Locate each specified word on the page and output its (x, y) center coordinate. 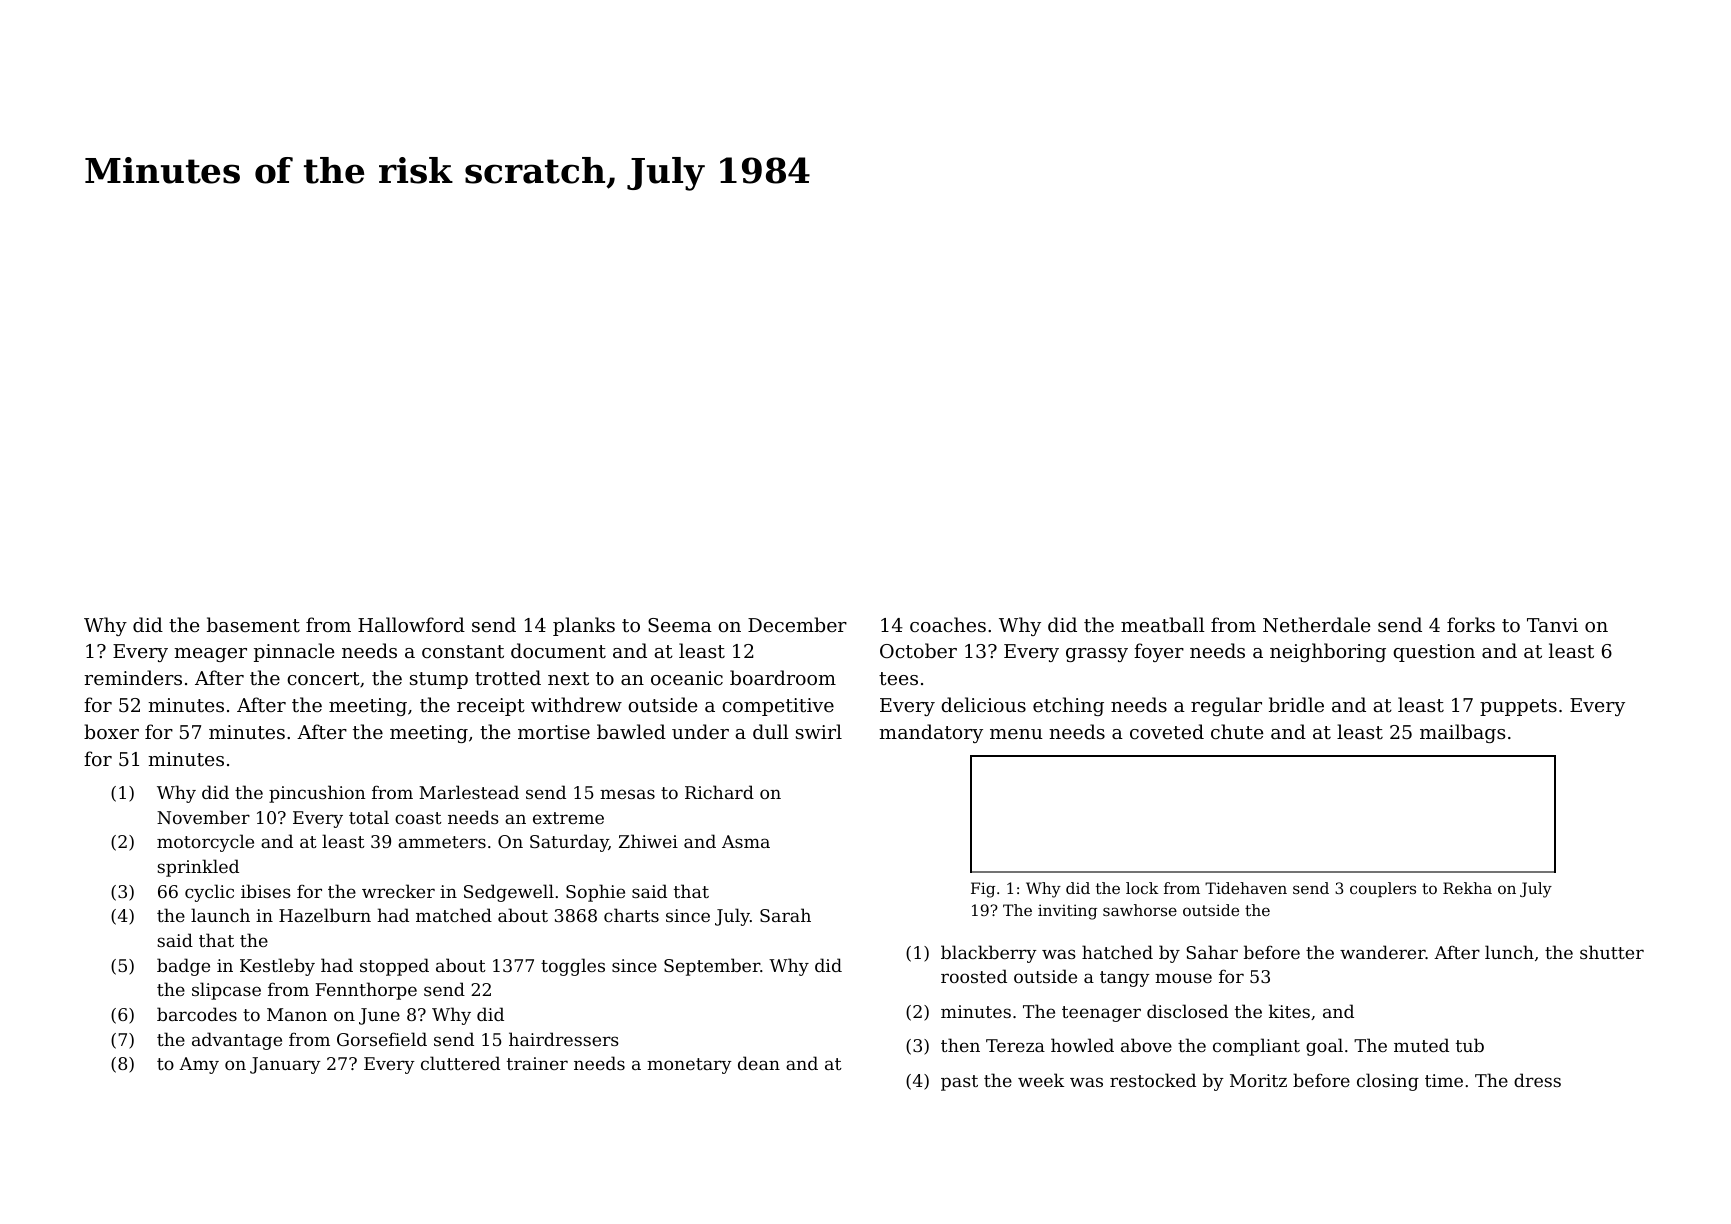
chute (1237, 731)
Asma (746, 841)
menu (1016, 734)
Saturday (569, 843)
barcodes (197, 1014)
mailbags (1463, 733)
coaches (948, 624)
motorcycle (205, 843)
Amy (199, 1065)
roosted (974, 976)
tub (1470, 1045)
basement (253, 624)
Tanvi (1552, 625)
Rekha (1467, 888)
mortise (554, 732)
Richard (719, 792)
